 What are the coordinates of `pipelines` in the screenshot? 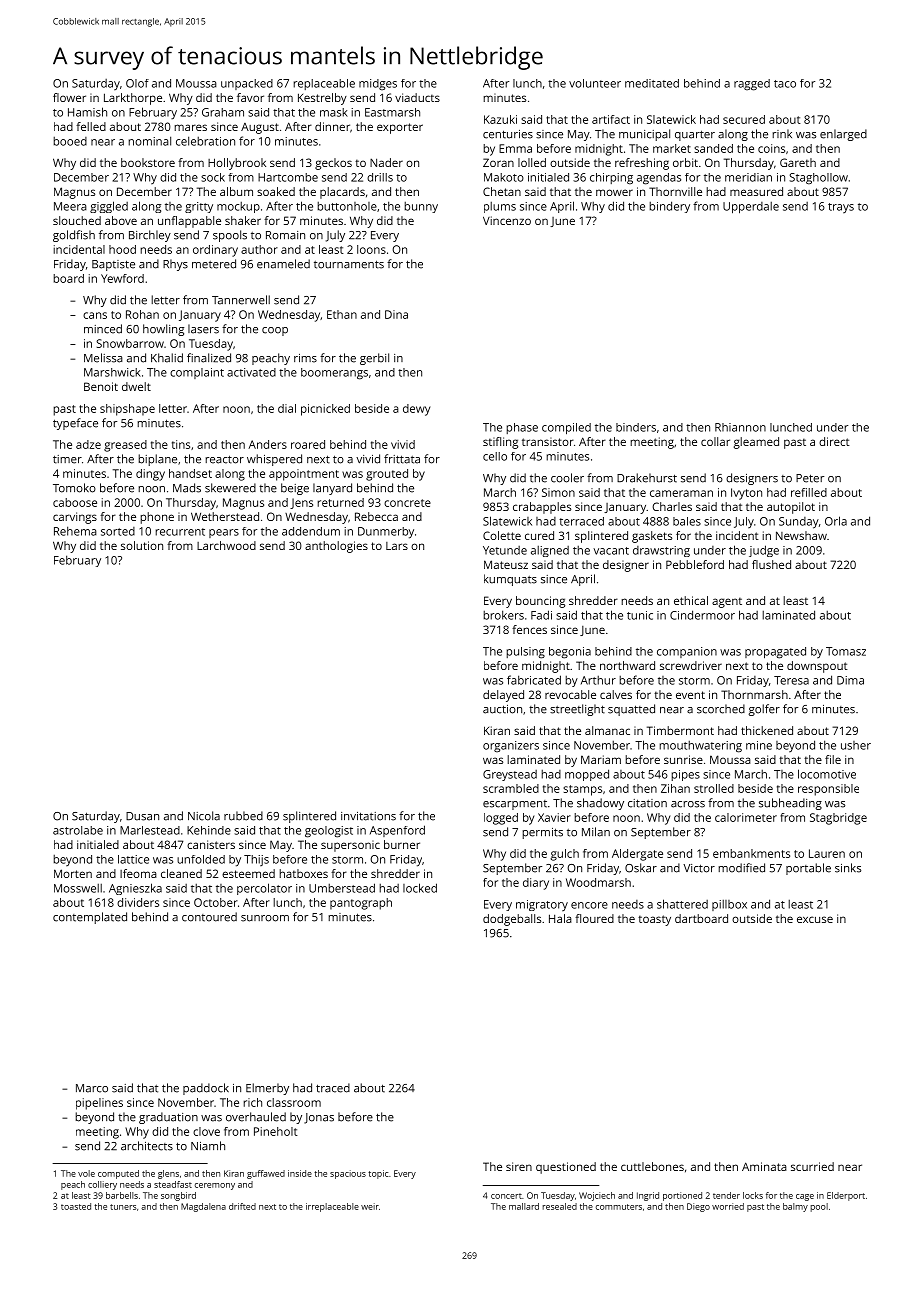 It's located at (99, 1104).
